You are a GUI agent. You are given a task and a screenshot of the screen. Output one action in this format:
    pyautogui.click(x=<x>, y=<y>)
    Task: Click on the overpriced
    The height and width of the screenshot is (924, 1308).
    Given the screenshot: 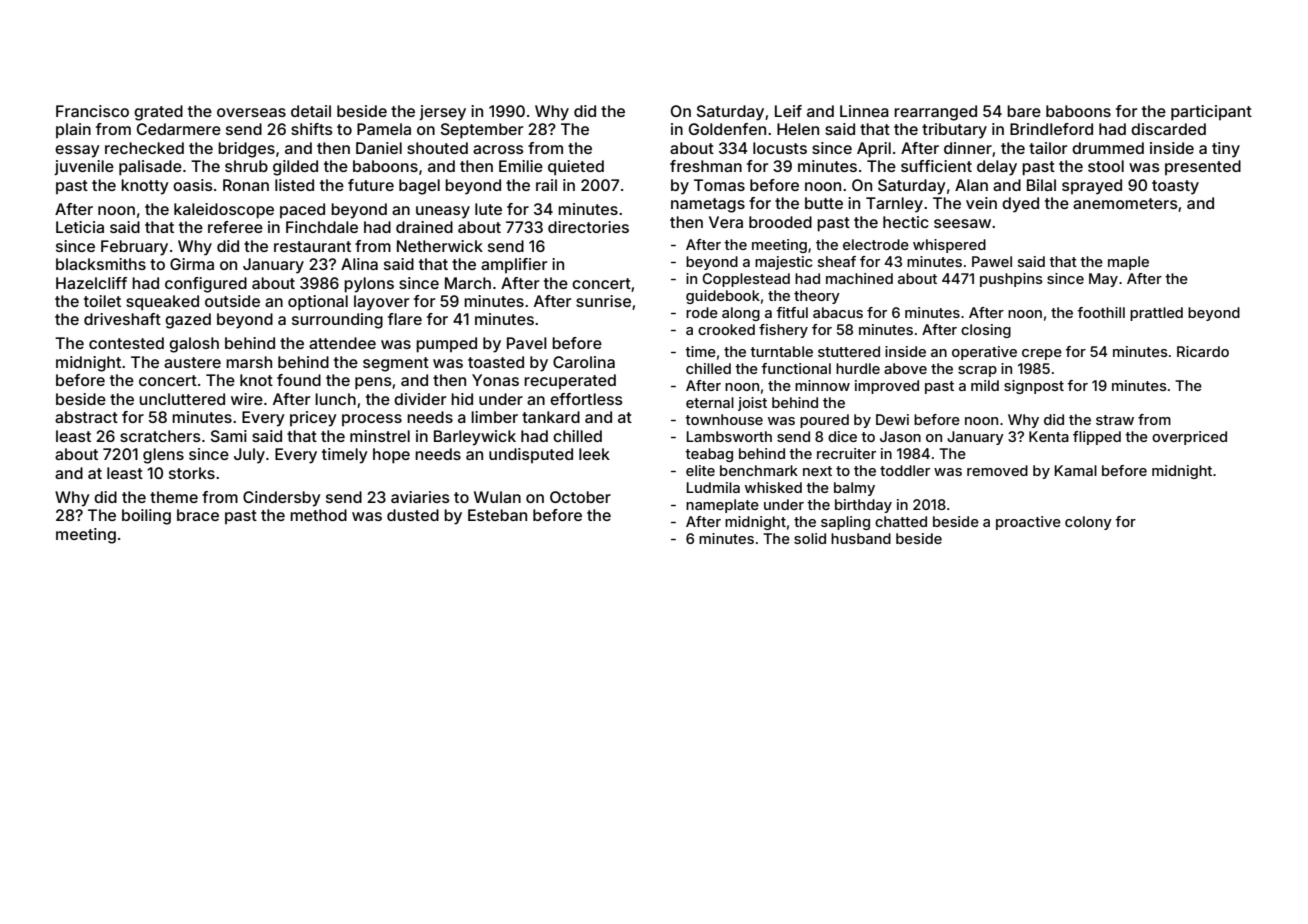 What is the action you would take?
    pyautogui.click(x=1189, y=438)
